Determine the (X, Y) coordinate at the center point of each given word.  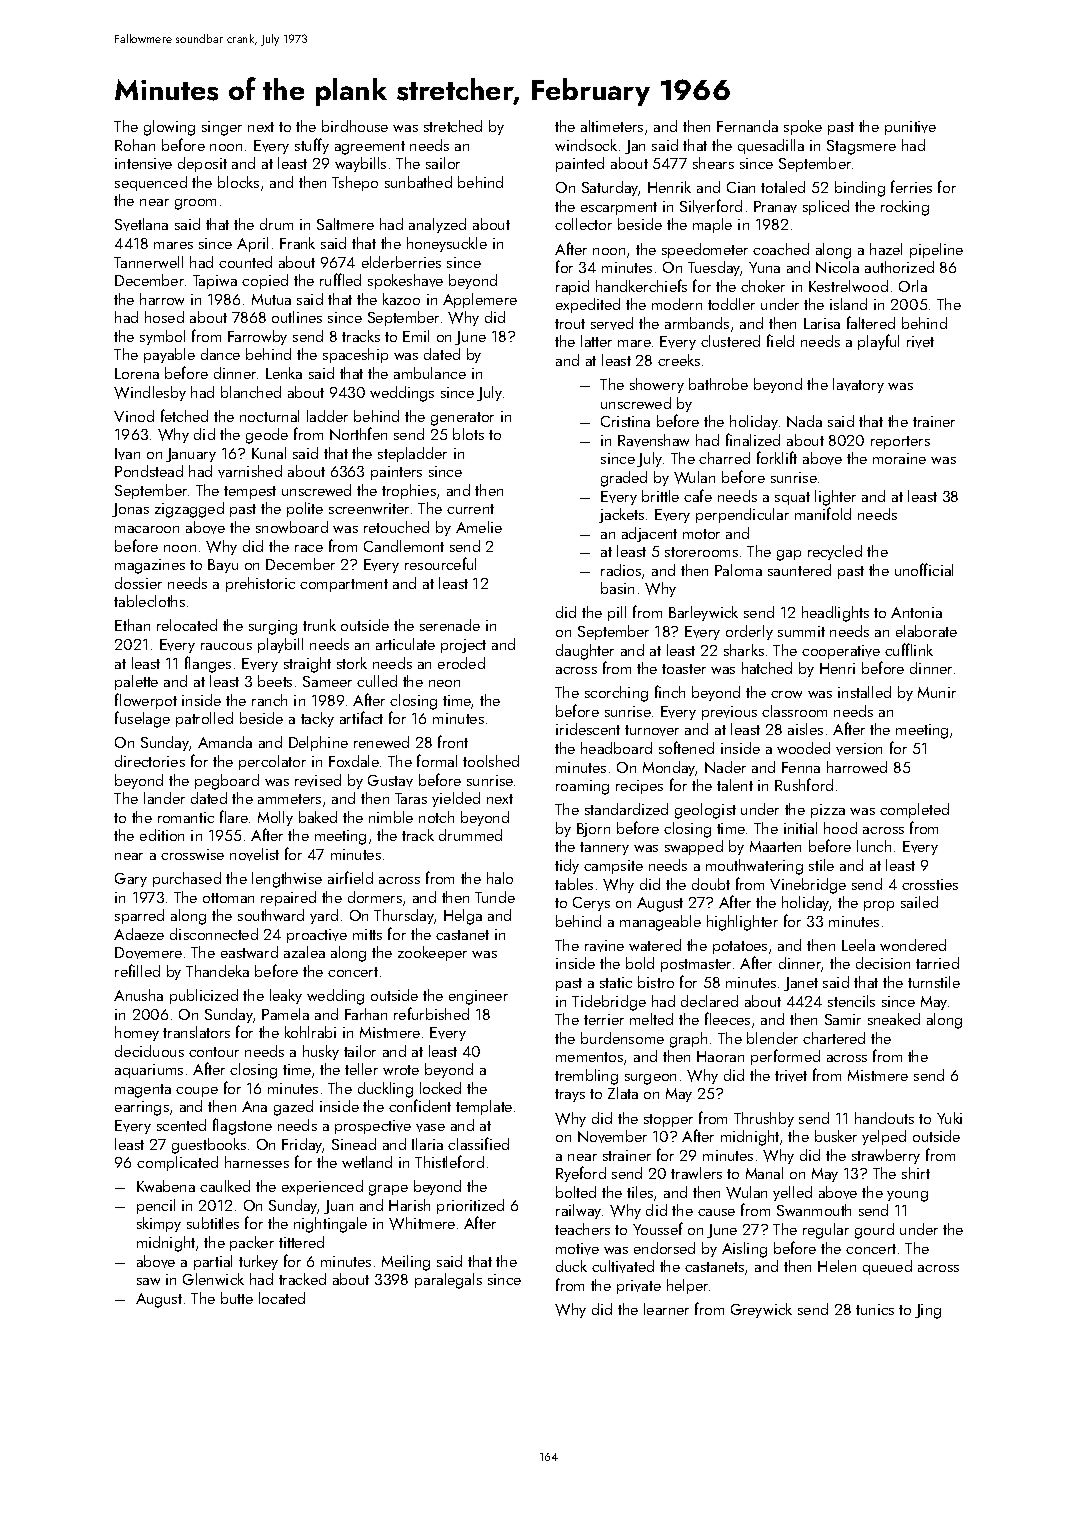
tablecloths (149, 601)
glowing (169, 128)
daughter (585, 652)
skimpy (159, 1224)
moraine (899, 458)
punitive (910, 128)
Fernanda (747, 126)
